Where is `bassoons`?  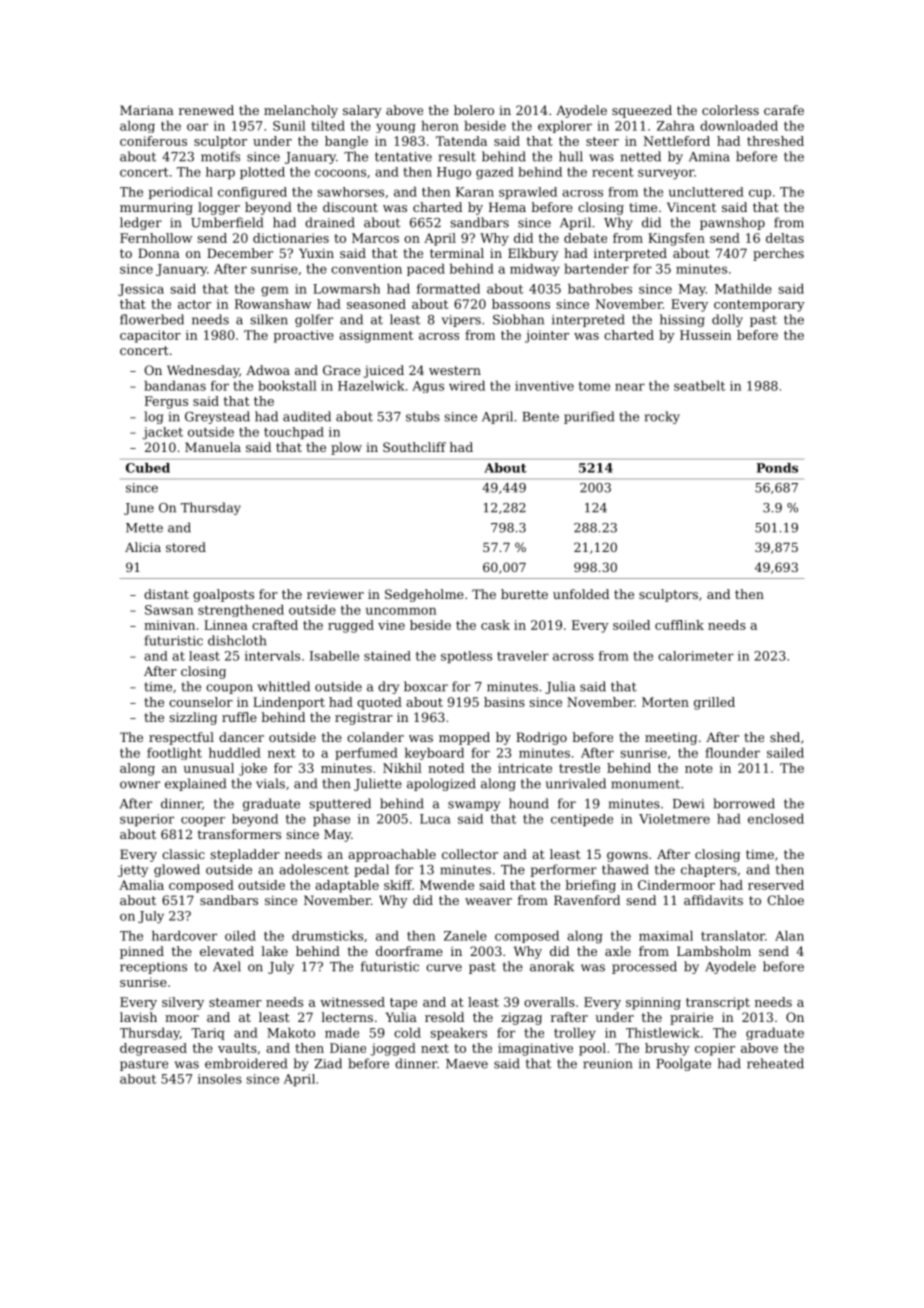
bassoons is located at coordinates (521, 304).
